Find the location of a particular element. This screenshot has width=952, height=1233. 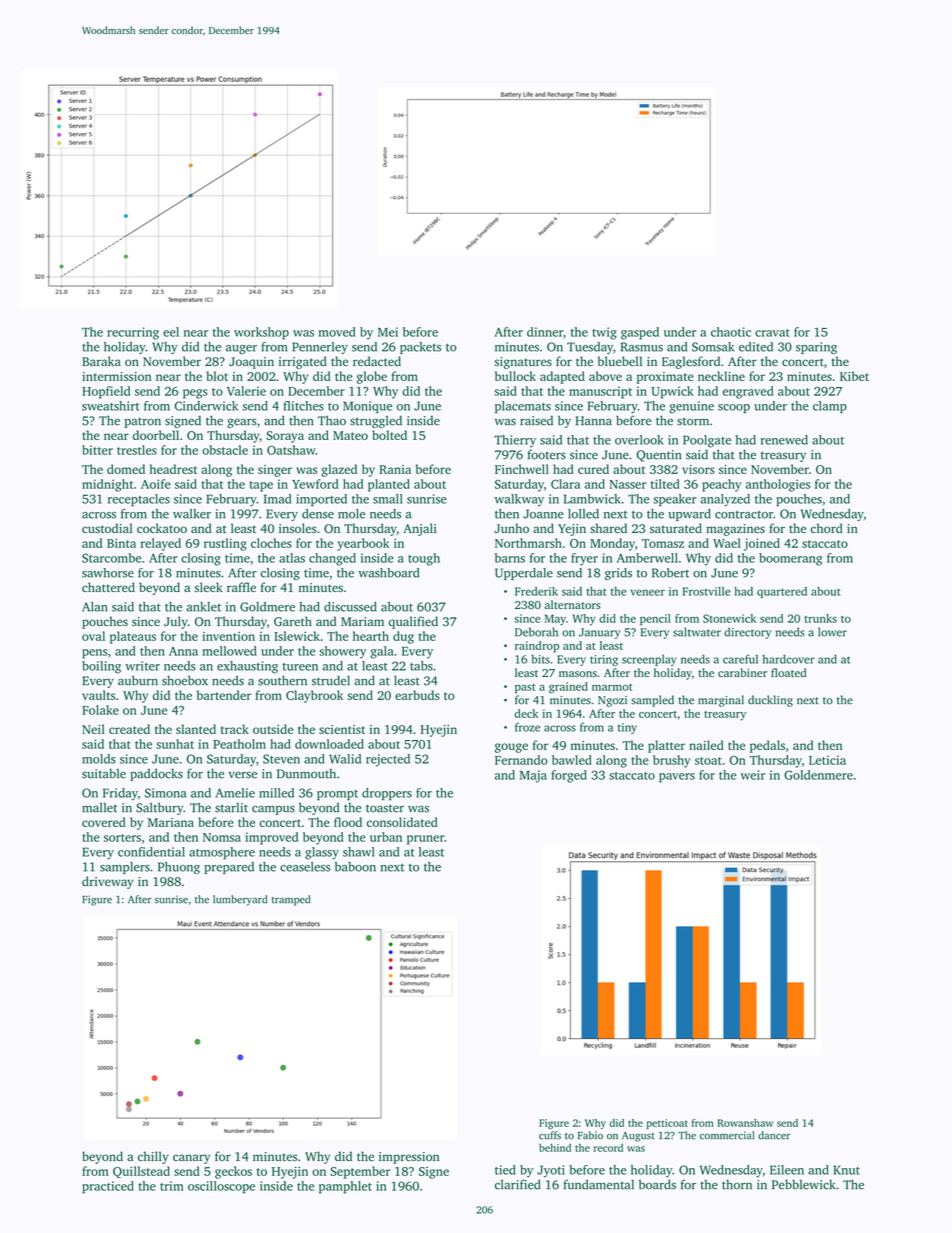

Pebblewick is located at coordinates (804, 1184).
